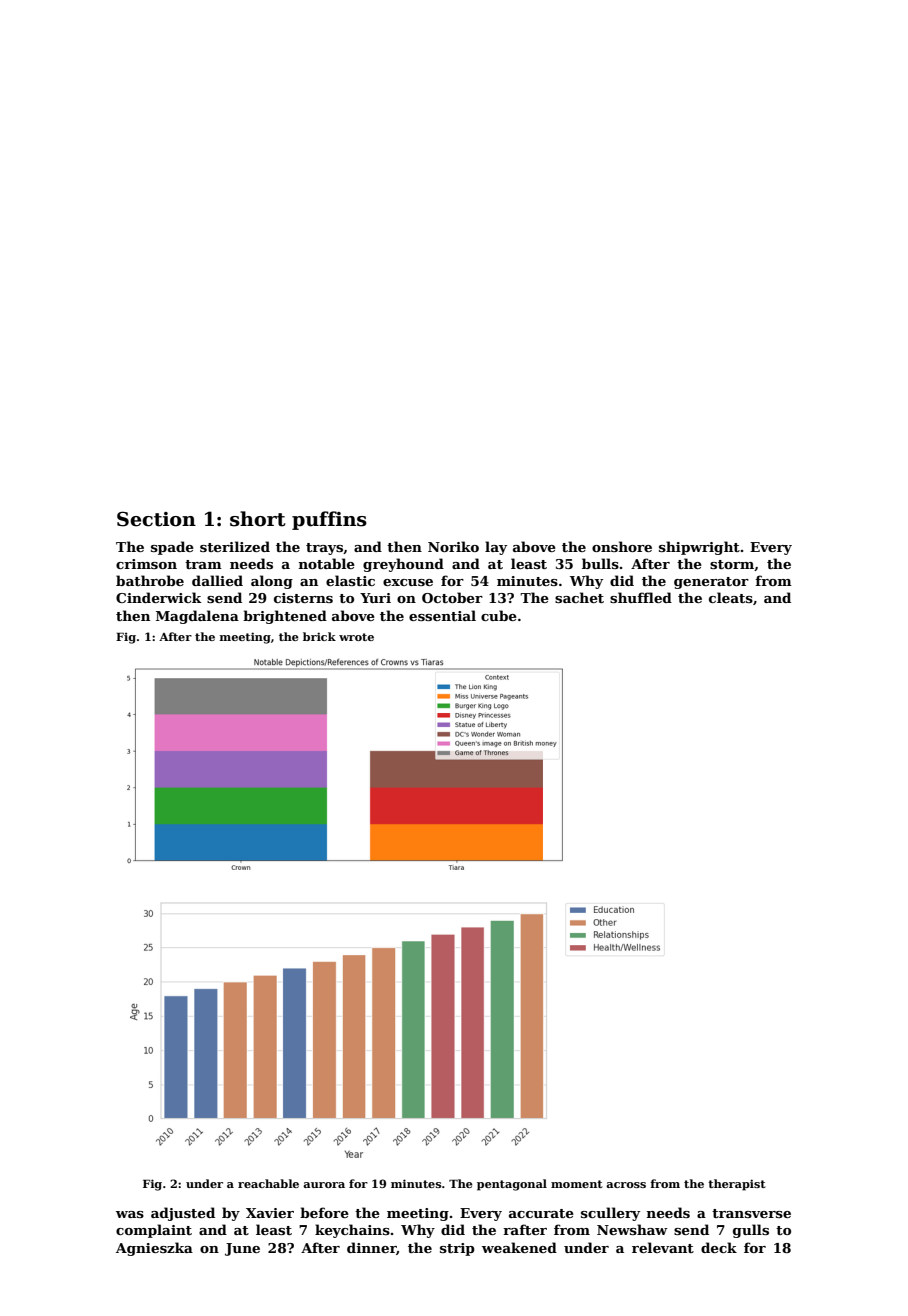  What do you see at coordinates (641, 597) in the screenshot?
I see `shuffled` at bounding box center [641, 597].
